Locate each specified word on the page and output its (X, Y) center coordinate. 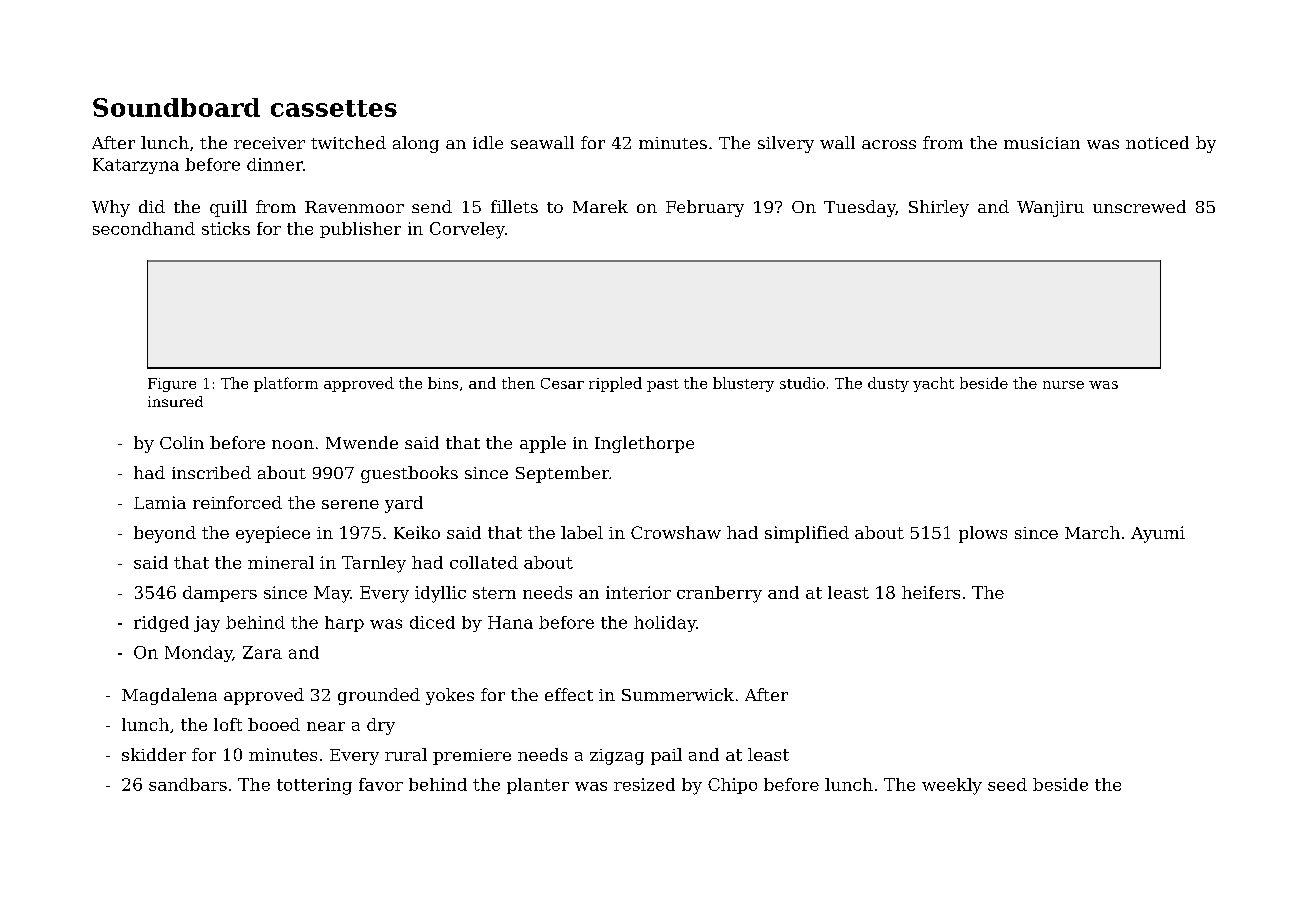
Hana (510, 622)
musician (1042, 143)
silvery (786, 144)
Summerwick (678, 694)
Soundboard (176, 107)
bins (443, 383)
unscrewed (1139, 206)
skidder (154, 754)
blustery (743, 384)
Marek (600, 206)
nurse (1063, 385)
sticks (226, 228)
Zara (262, 652)
